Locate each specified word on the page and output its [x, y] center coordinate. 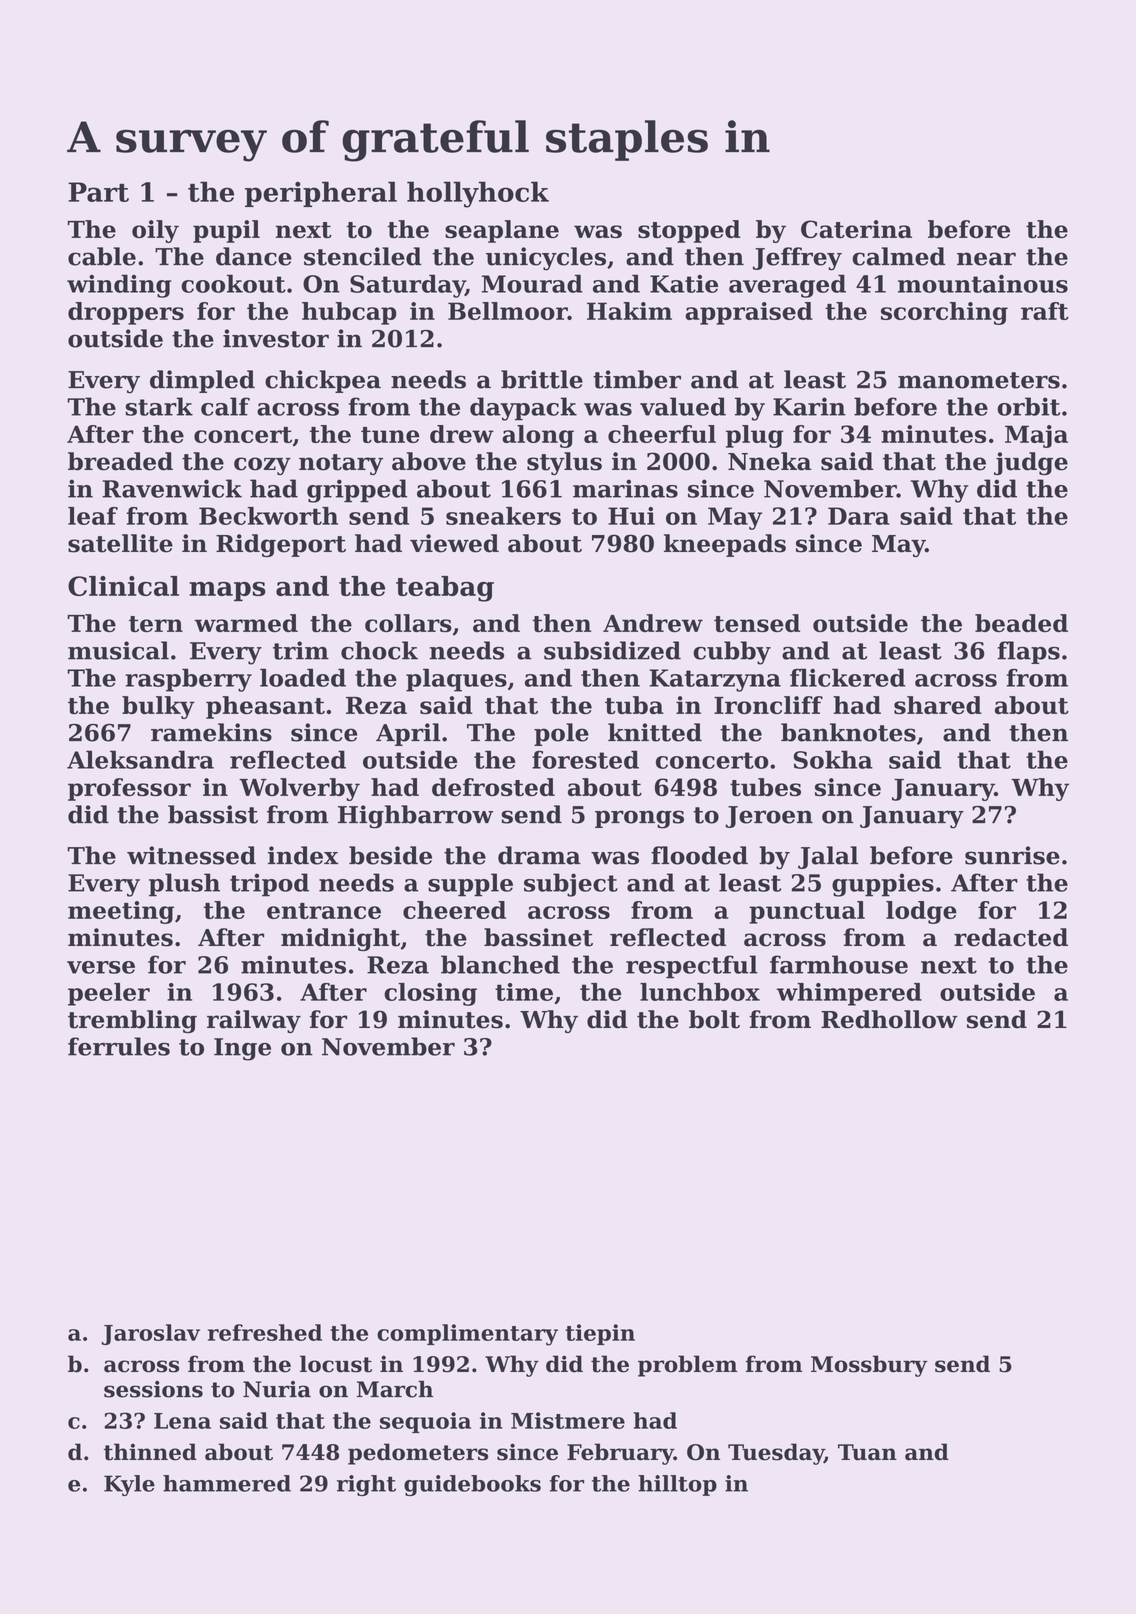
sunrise [1012, 855]
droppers [126, 313]
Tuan [867, 1452]
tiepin [600, 1334]
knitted [655, 732]
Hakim [629, 311]
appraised [749, 313]
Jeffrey [797, 259]
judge [1031, 463]
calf [225, 406]
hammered [227, 1483]
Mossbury [869, 1366]
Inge [242, 1049]
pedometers [418, 1454]
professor [129, 789]
